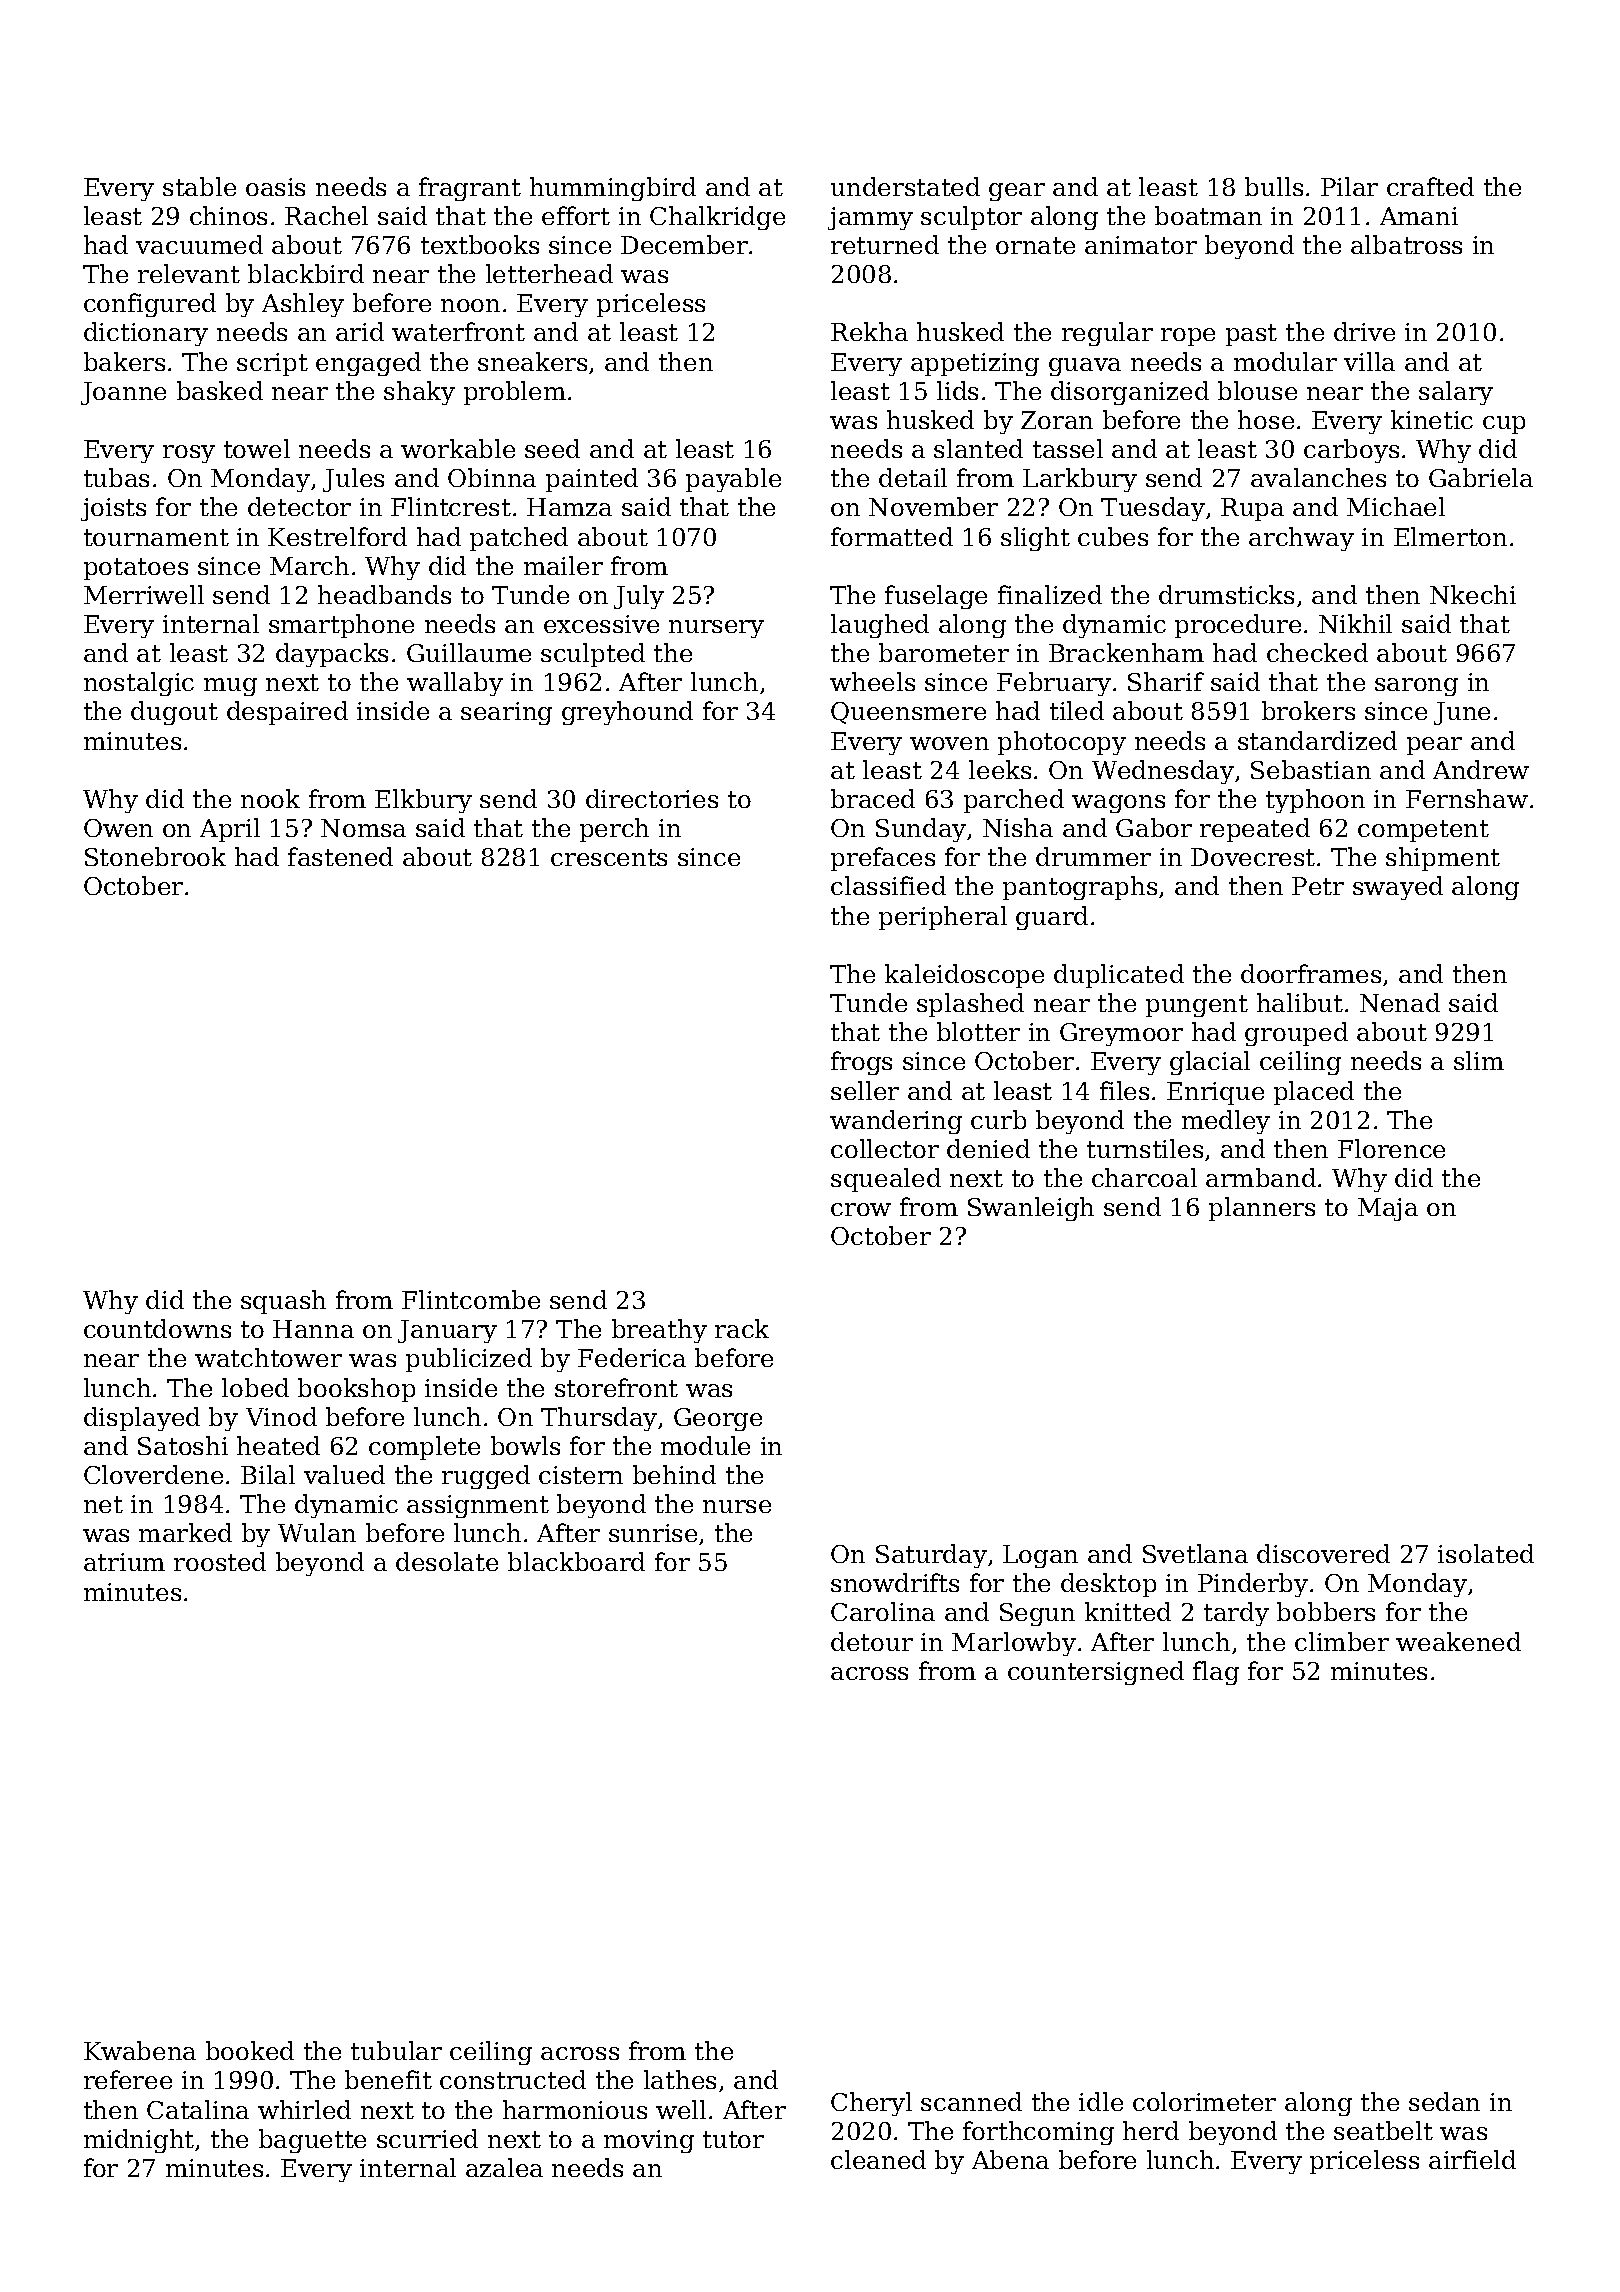 The image size is (1620, 2292). I want to click on Maja, so click(1388, 1209).
